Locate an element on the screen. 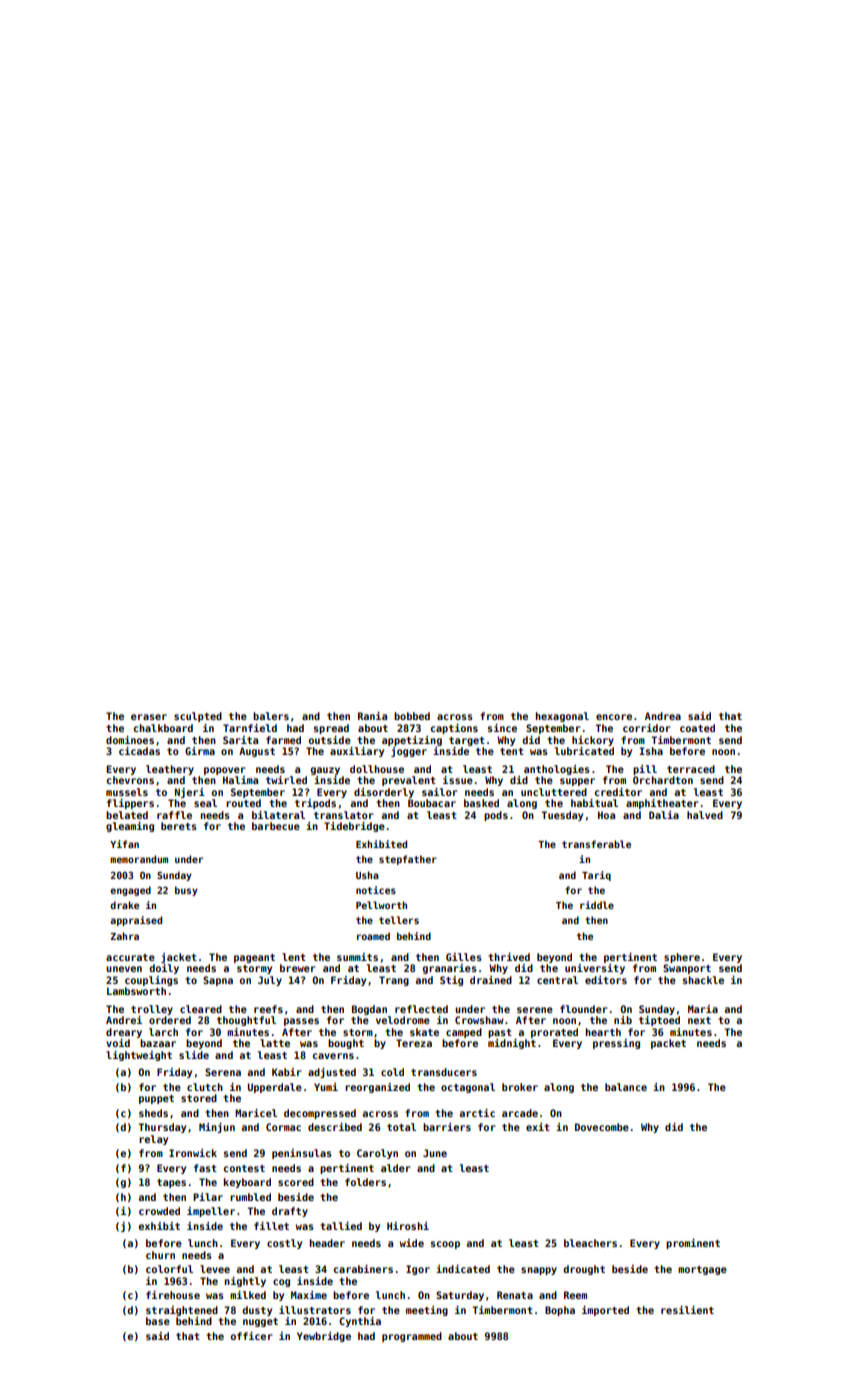 This screenshot has height=1400, width=849. prominent is located at coordinates (693, 1244).
